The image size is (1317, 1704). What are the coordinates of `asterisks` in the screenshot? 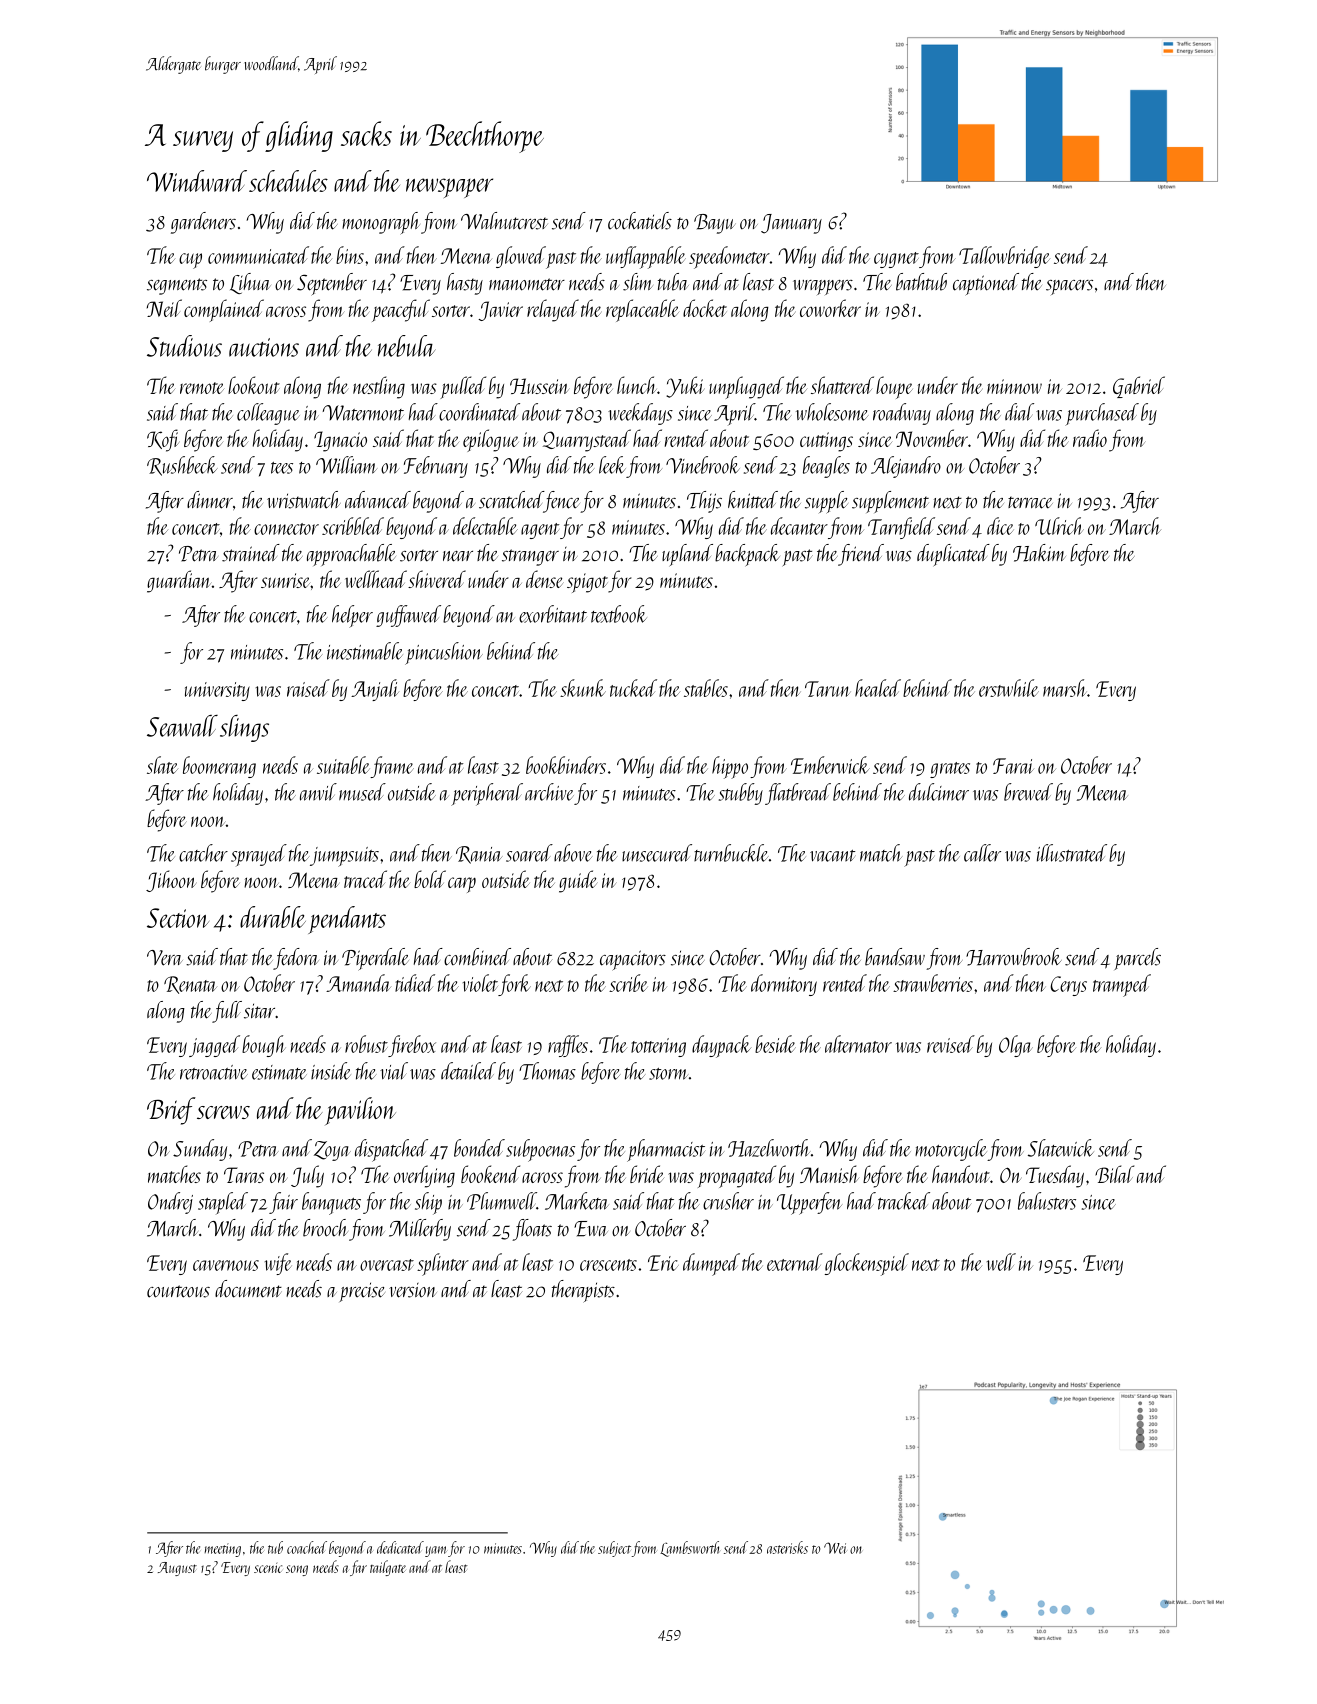 It's located at (787, 1547).
